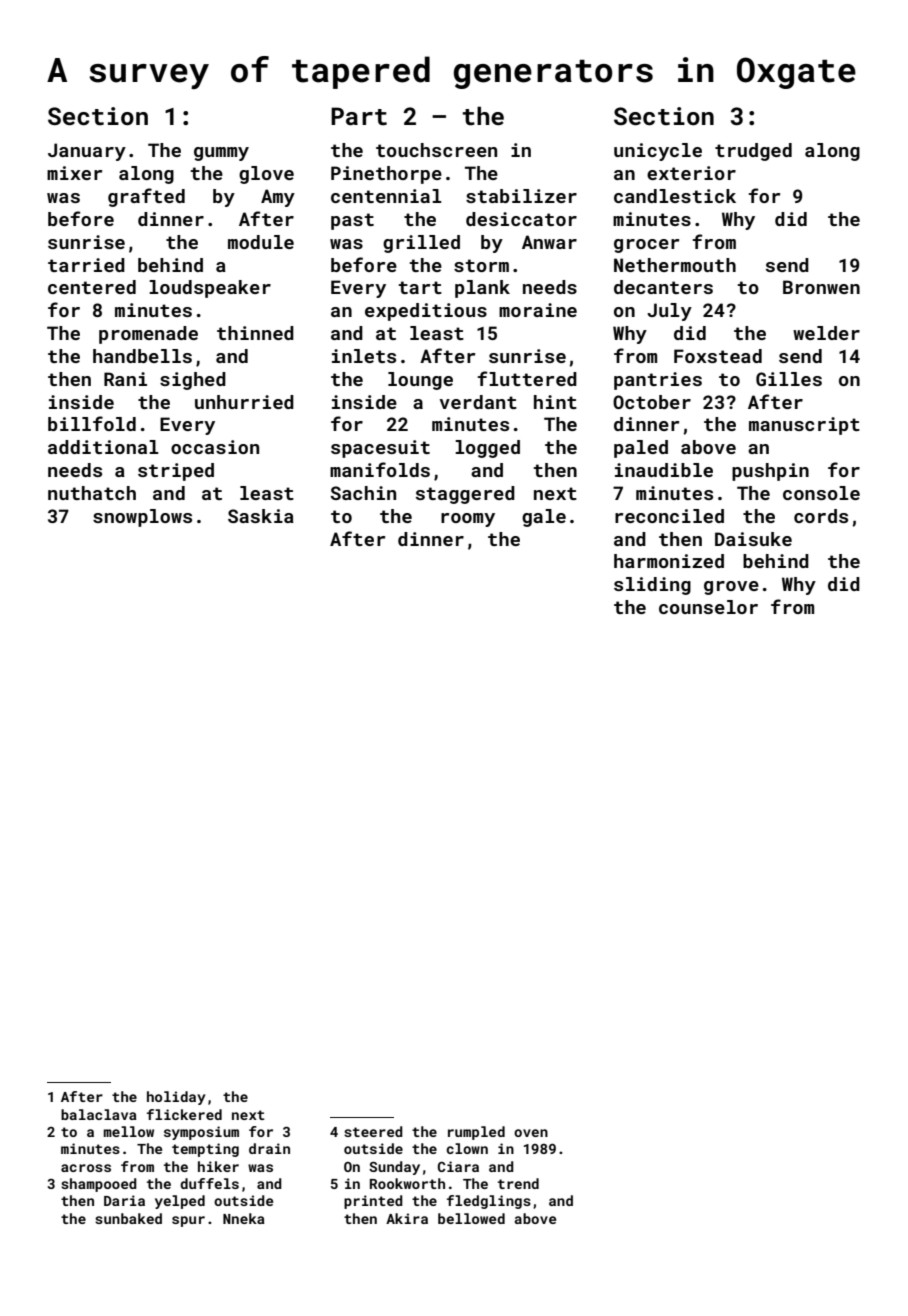 This document has height=1316, width=908. Describe the element at coordinates (708, 607) in the document. I see `counselor` at that location.
